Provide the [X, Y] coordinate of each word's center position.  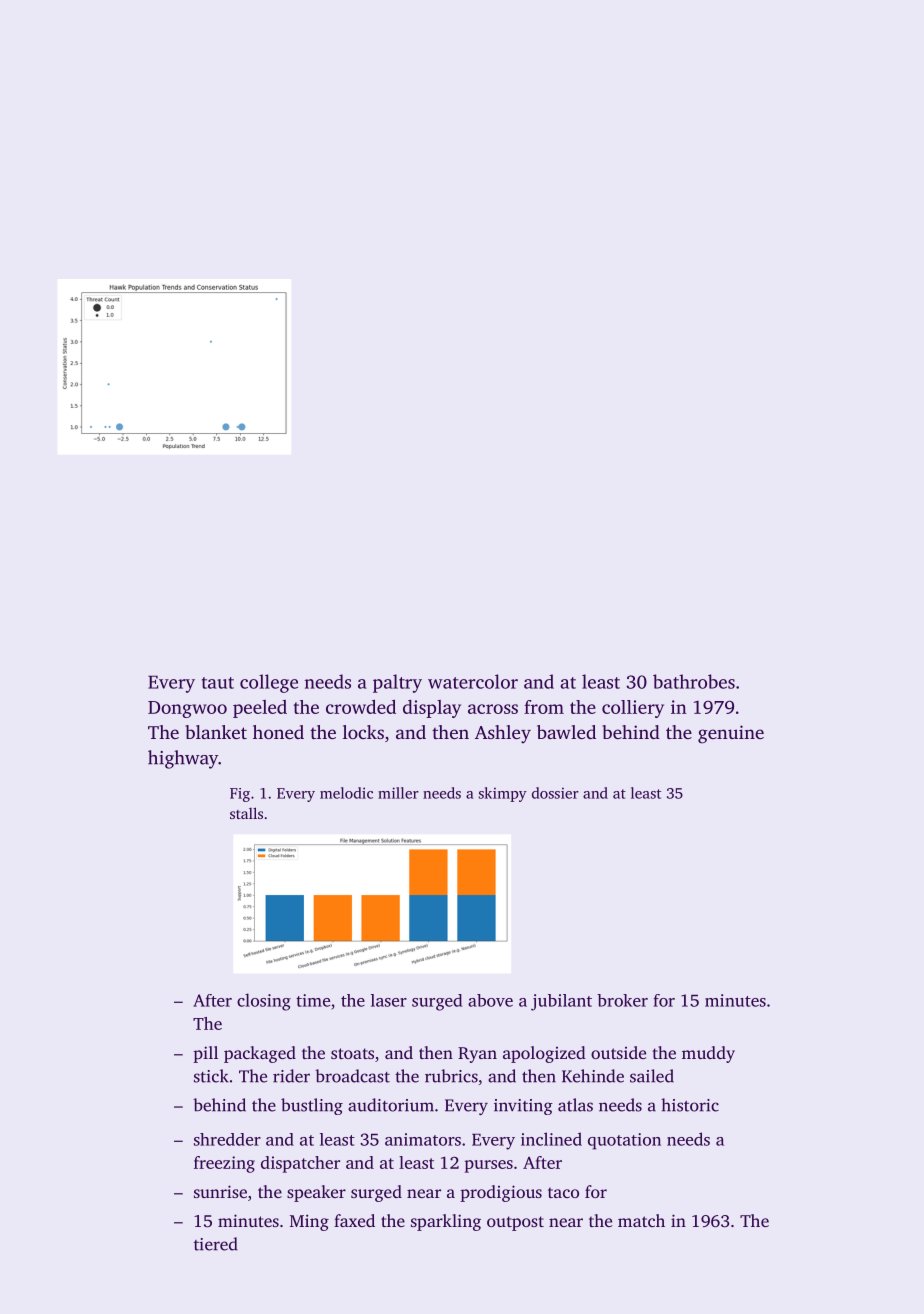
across [493, 709]
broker [622, 1000]
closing [264, 1002]
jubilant [561, 1002]
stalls [246, 813]
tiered [216, 1244]
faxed [354, 1220]
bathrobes [694, 681]
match [641, 1220]
